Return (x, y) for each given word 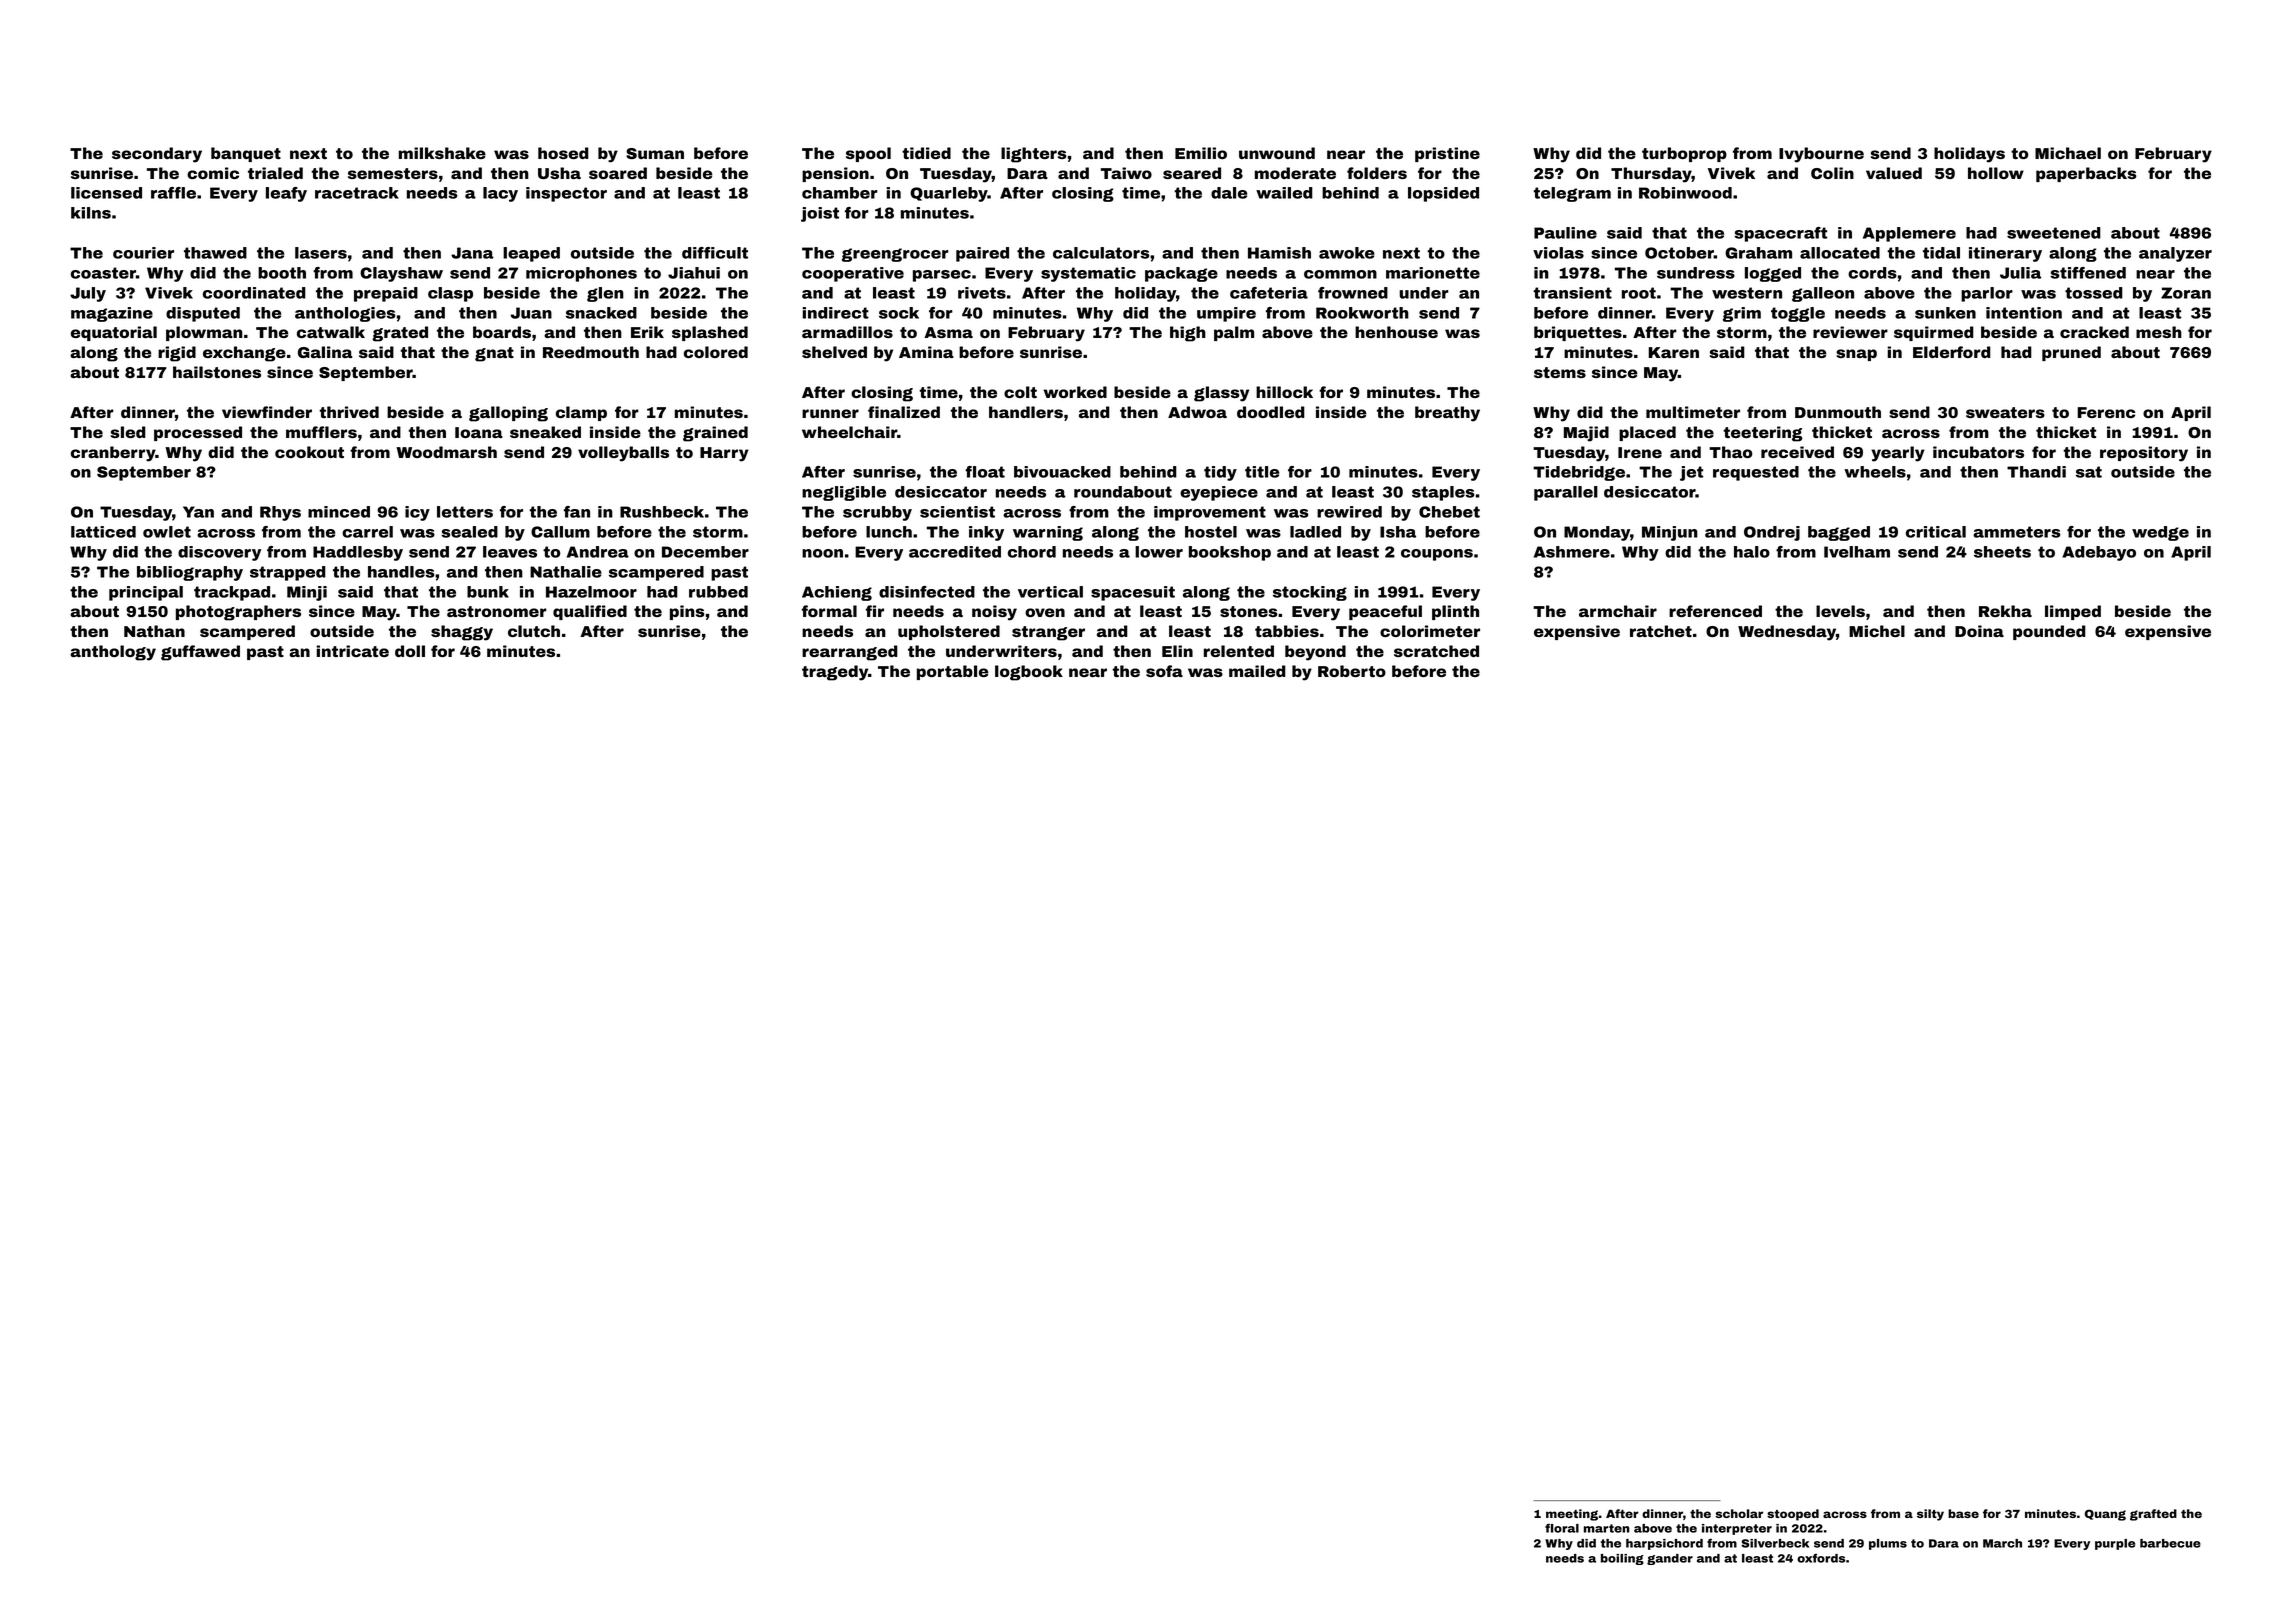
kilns (91, 213)
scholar (1739, 1513)
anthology (113, 653)
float (985, 472)
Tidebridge (1579, 473)
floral (1562, 1528)
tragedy (835, 673)
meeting (1572, 1515)
